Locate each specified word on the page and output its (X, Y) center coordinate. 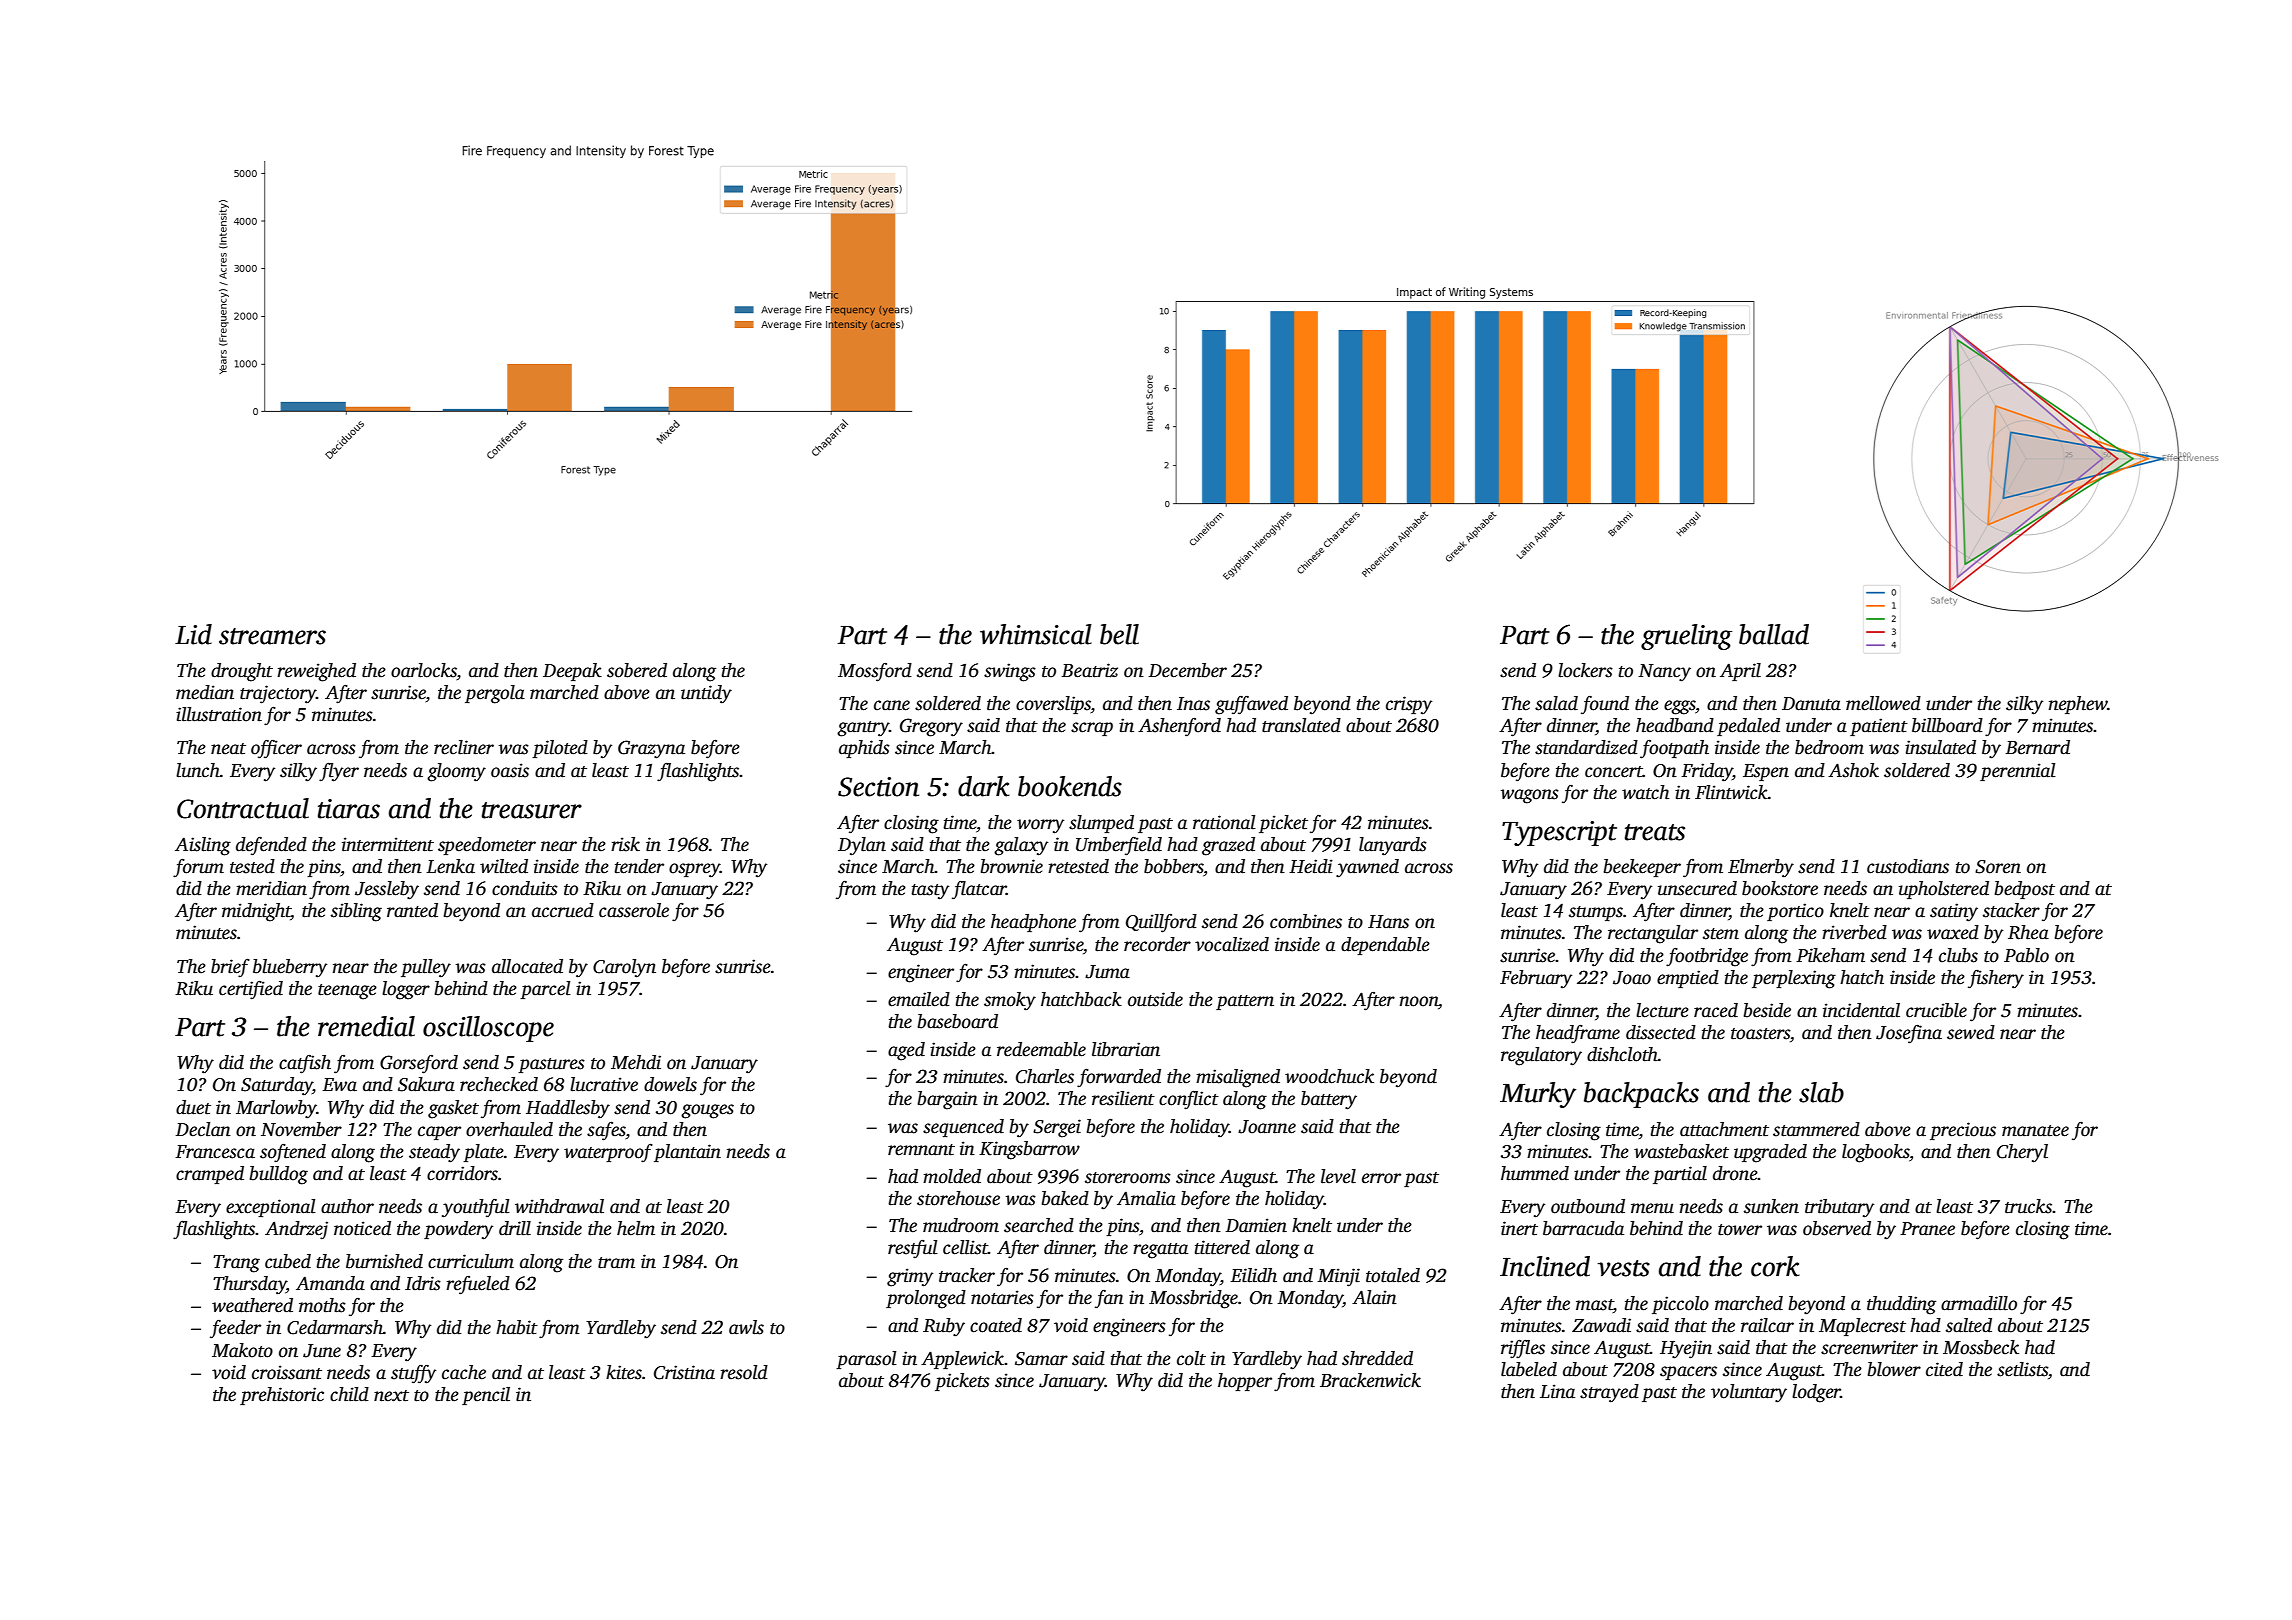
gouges (707, 1111)
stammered (1816, 1129)
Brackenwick (1370, 1380)
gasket (453, 1109)
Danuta (1811, 704)
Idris (423, 1283)
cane (892, 705)
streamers (272, 636)
